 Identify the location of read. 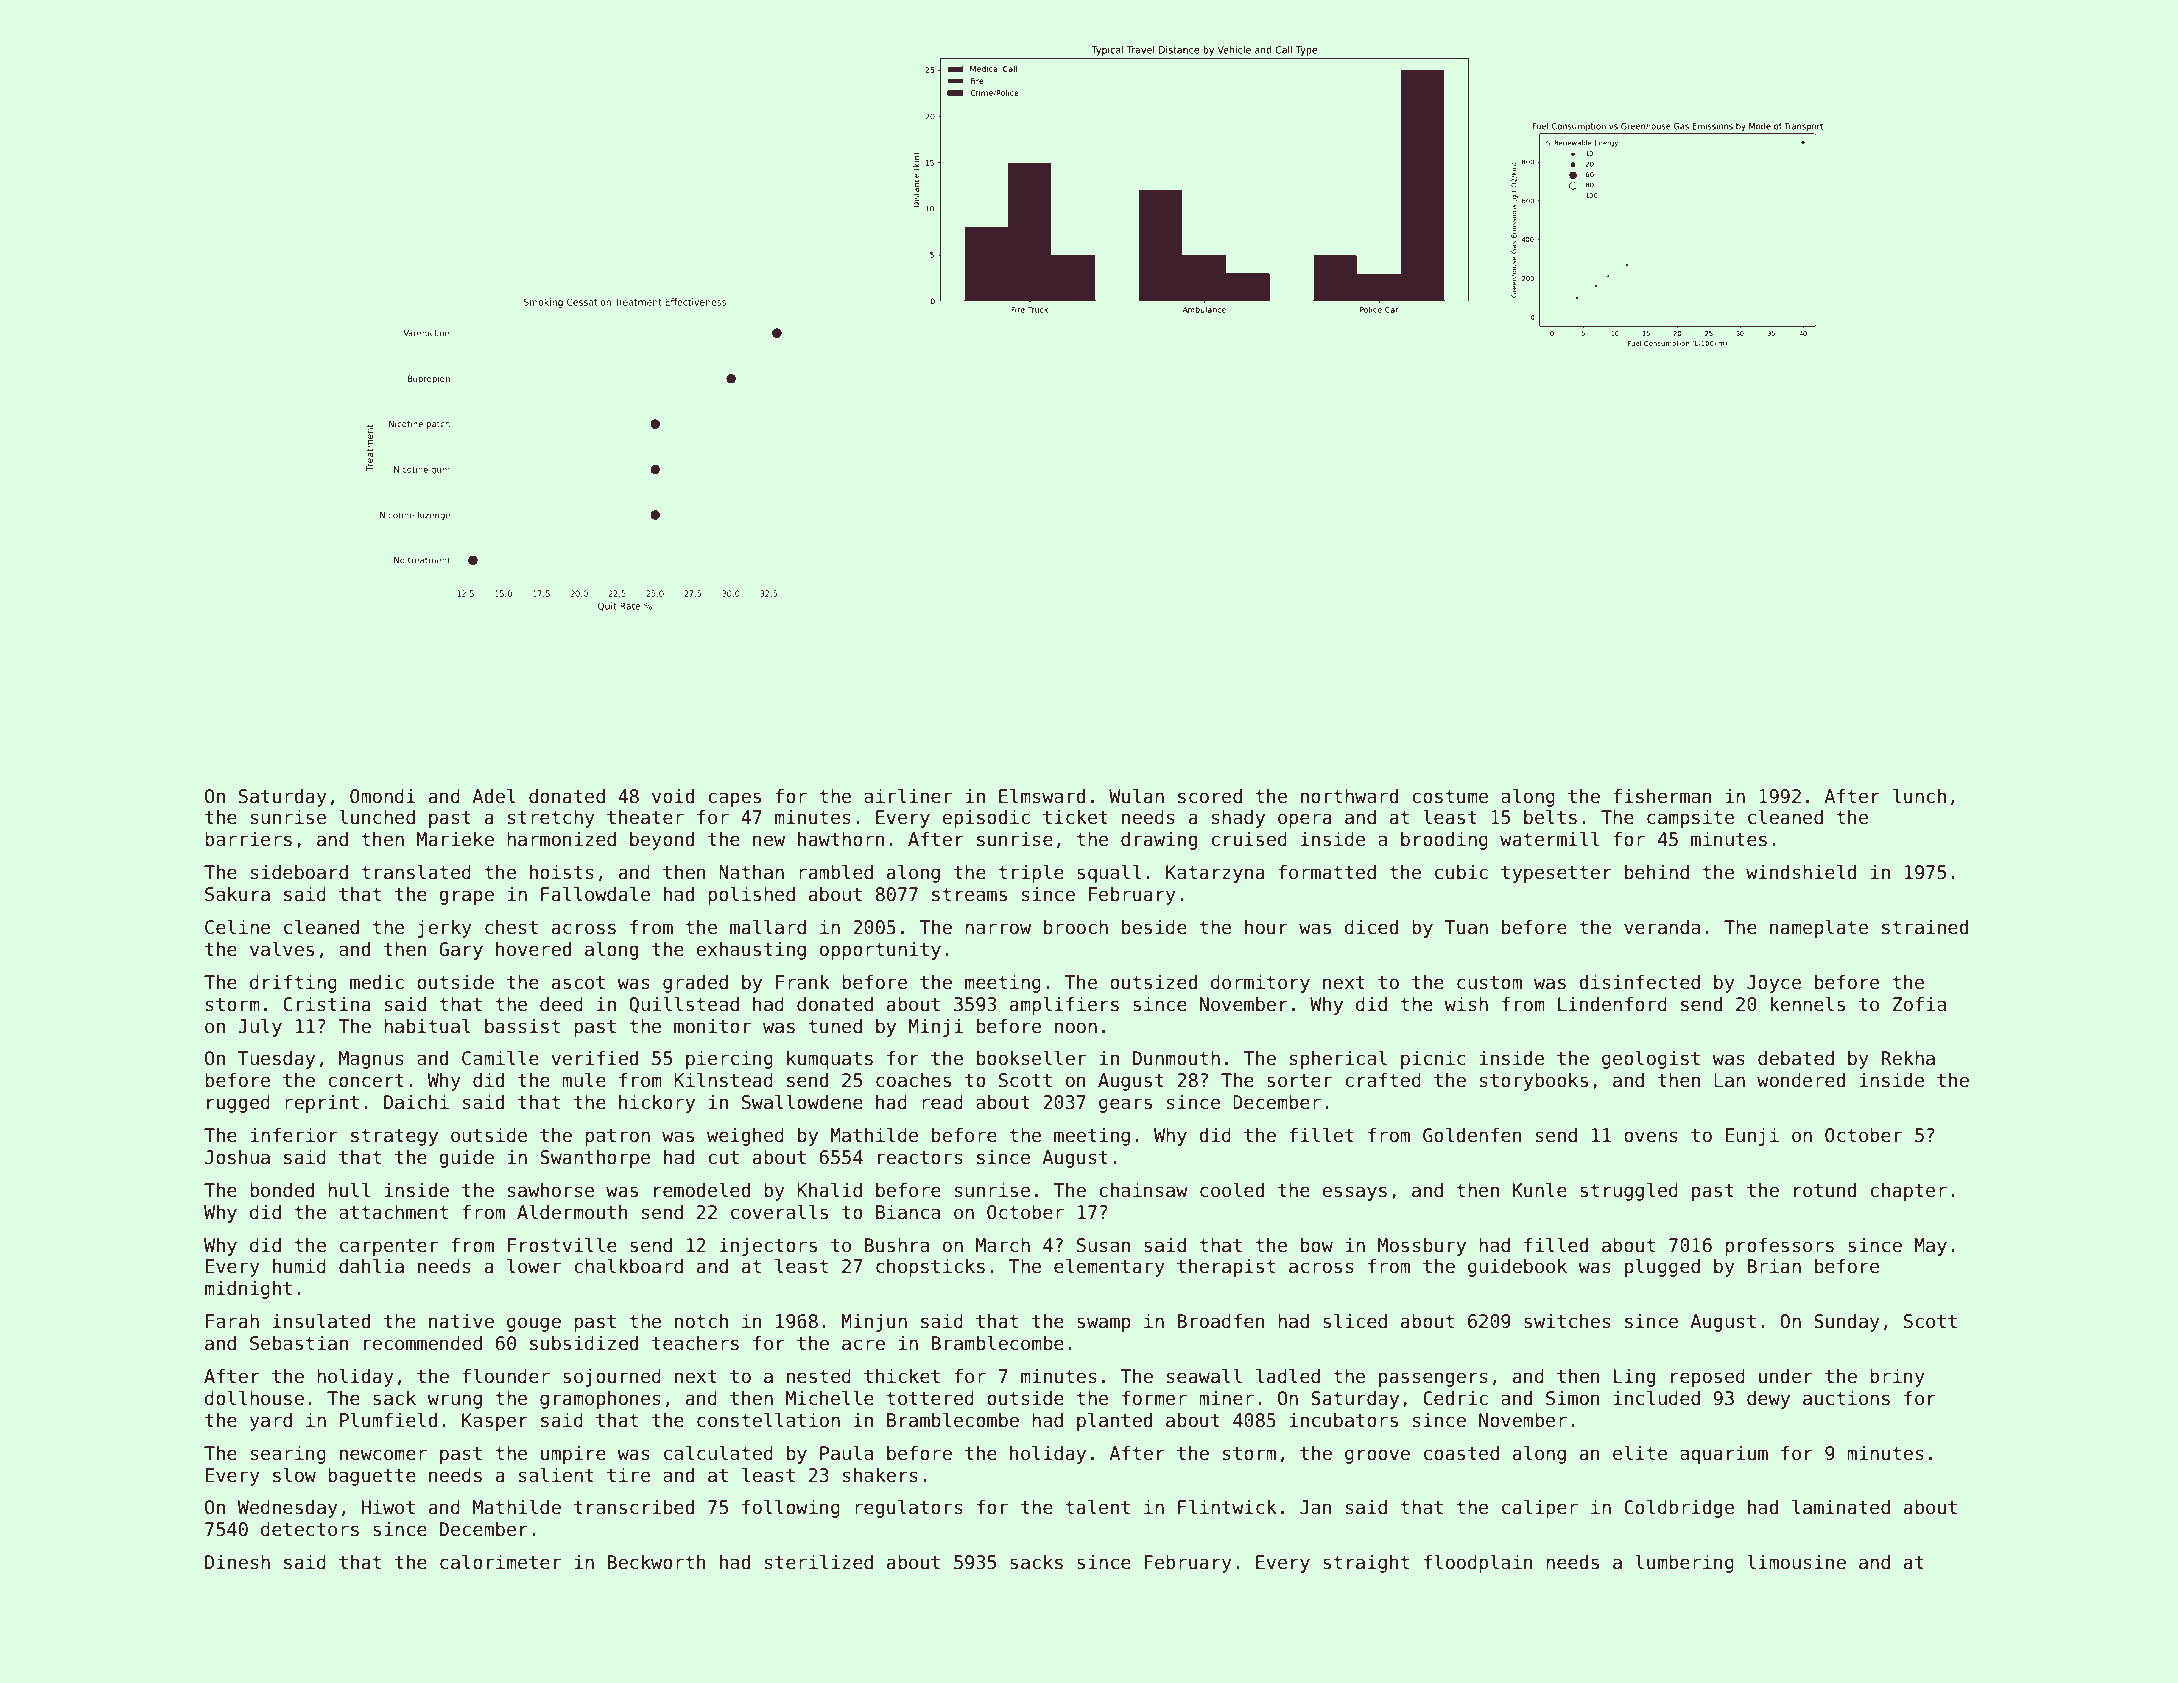
(942, 1102).
